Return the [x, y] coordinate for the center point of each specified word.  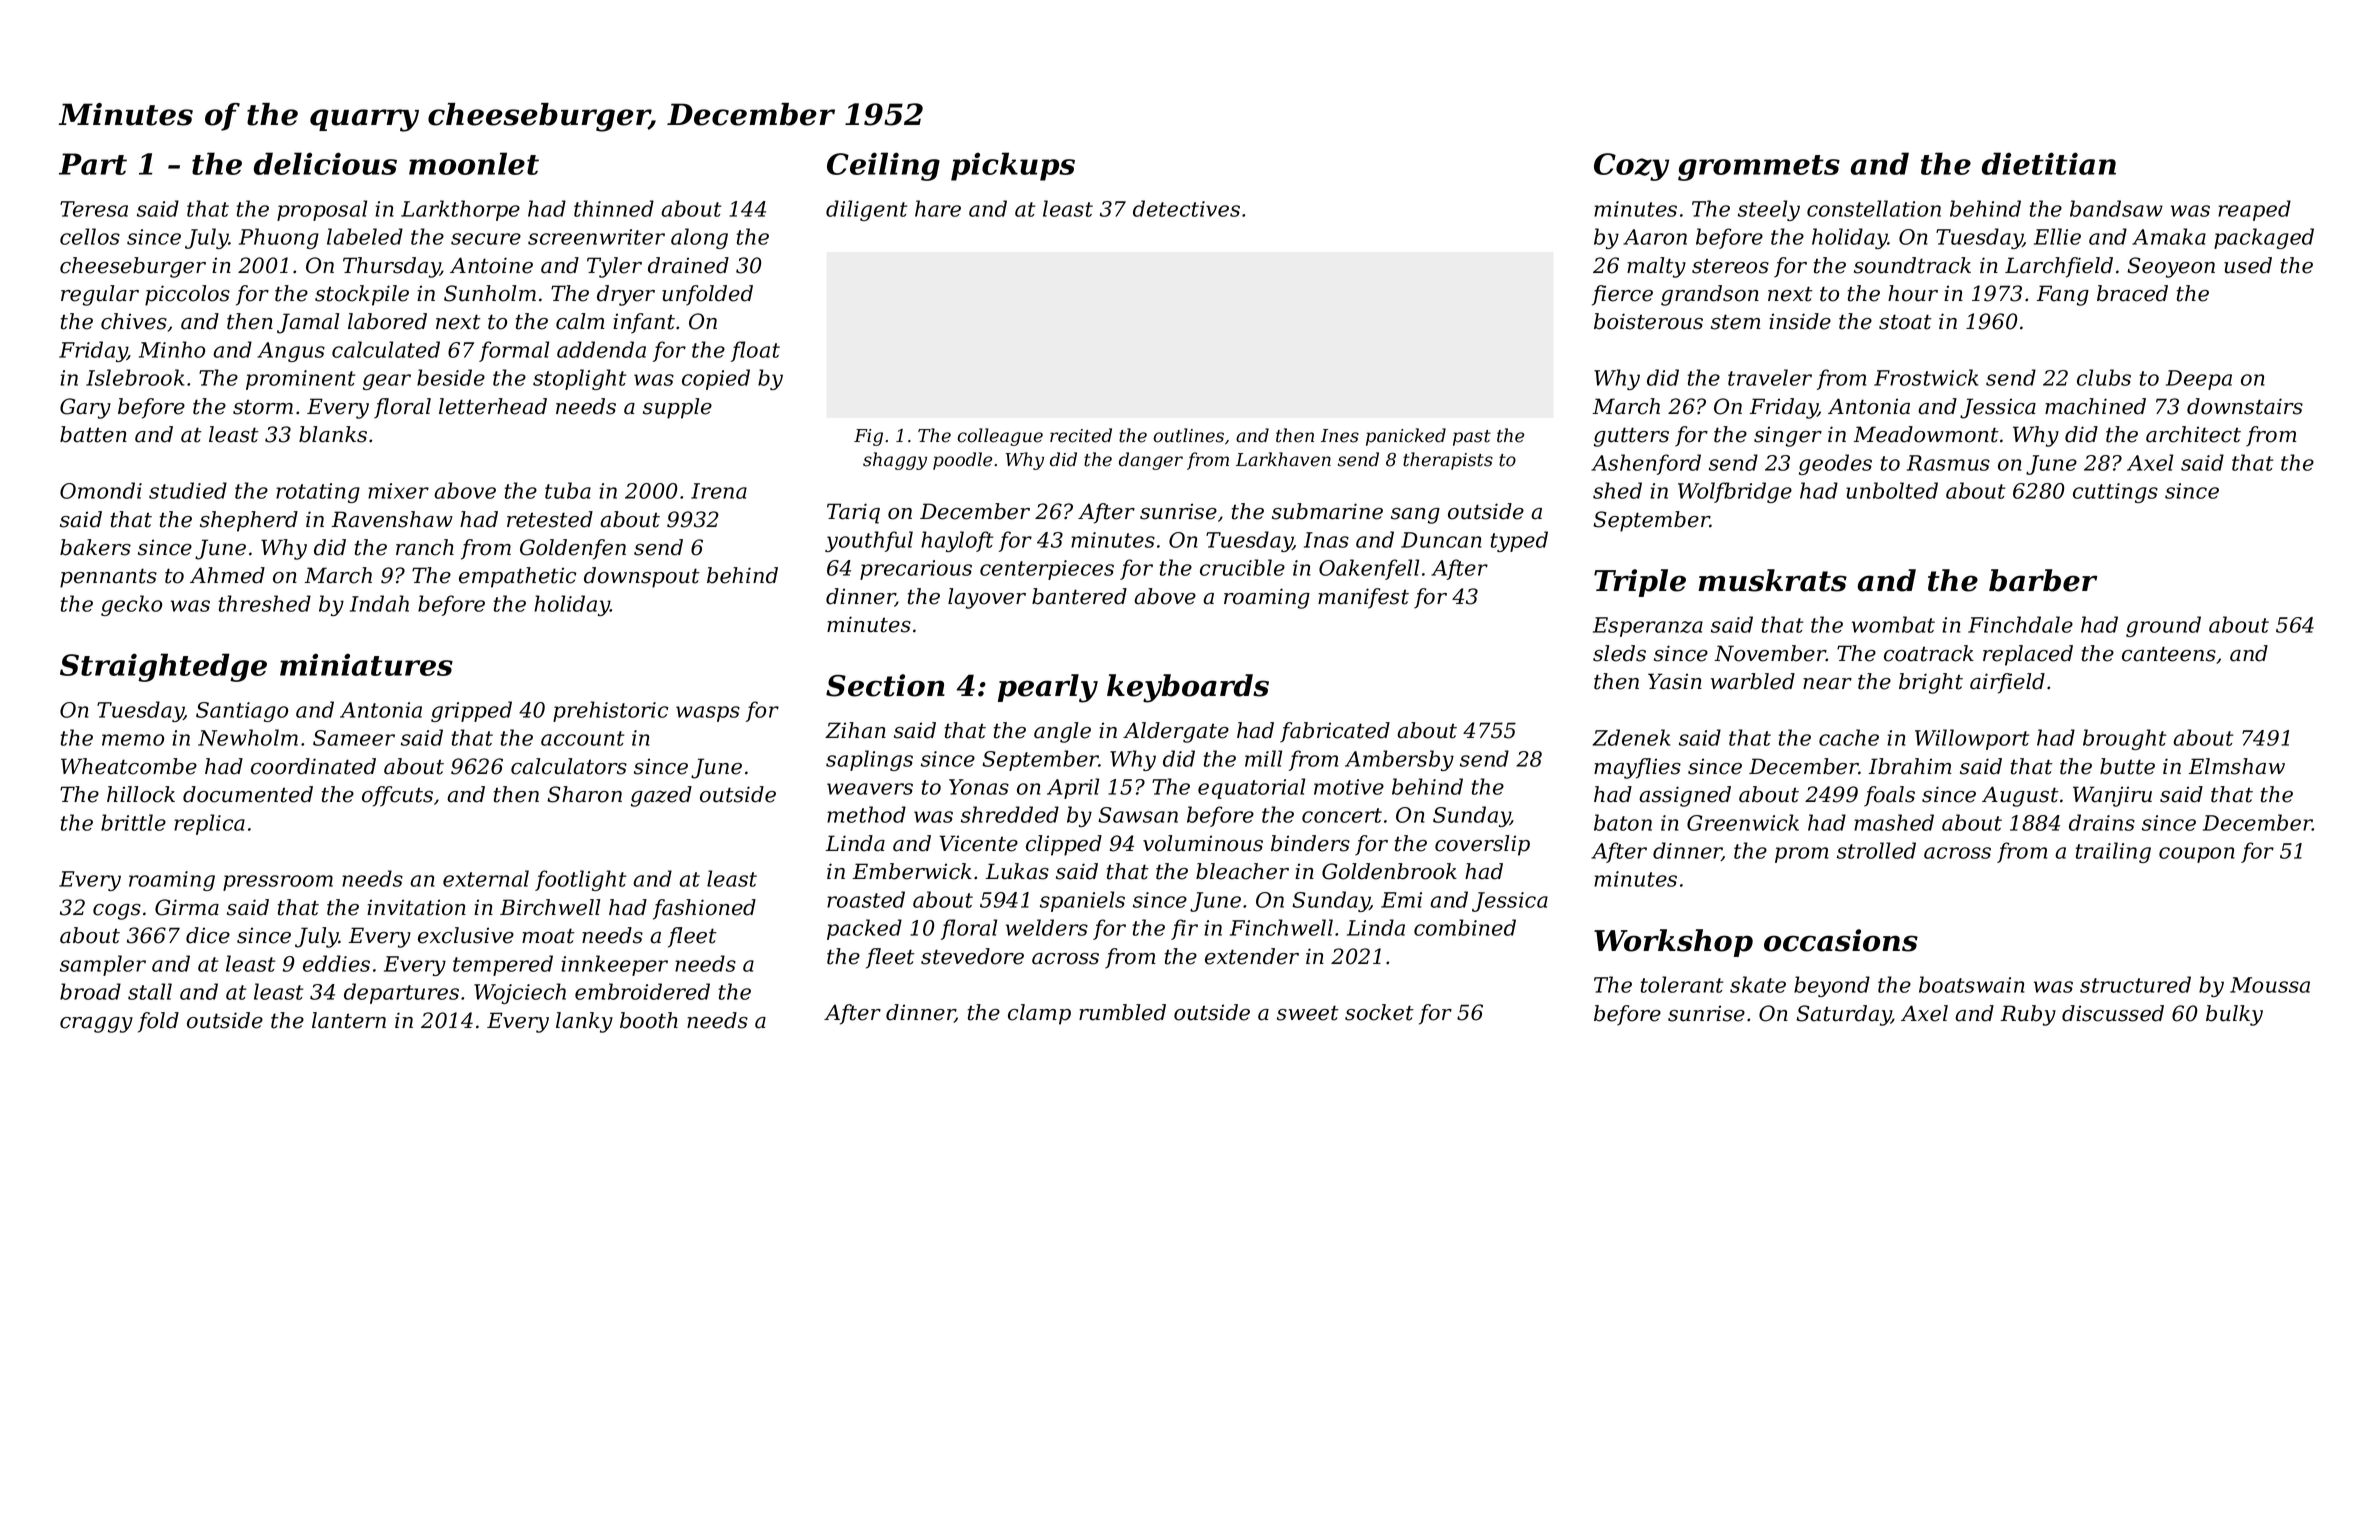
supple [677, 408]
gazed [661, 796]
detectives [1186, 208]
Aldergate [1176, 732]
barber [2043, 580]
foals [1889, 796]
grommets [1759, 168]
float [755, 351]
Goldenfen [573, 549]
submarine [1327, 511]
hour [1913, 293]
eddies [336, 963]
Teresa [94, 209]
